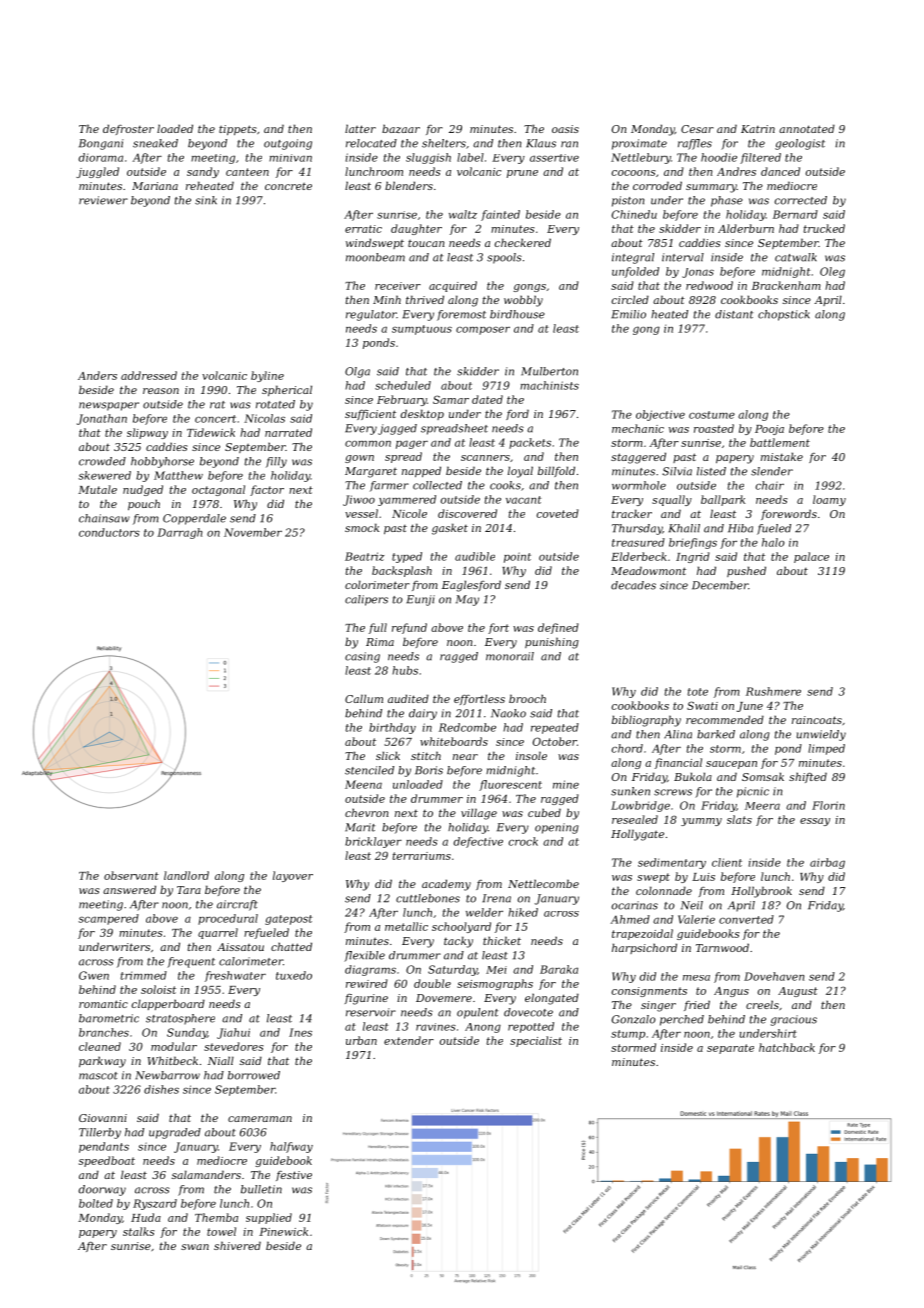  What do you see at coordinates (363, 784) in the document?
I see `Meena` at bounding box center [363, 784].
